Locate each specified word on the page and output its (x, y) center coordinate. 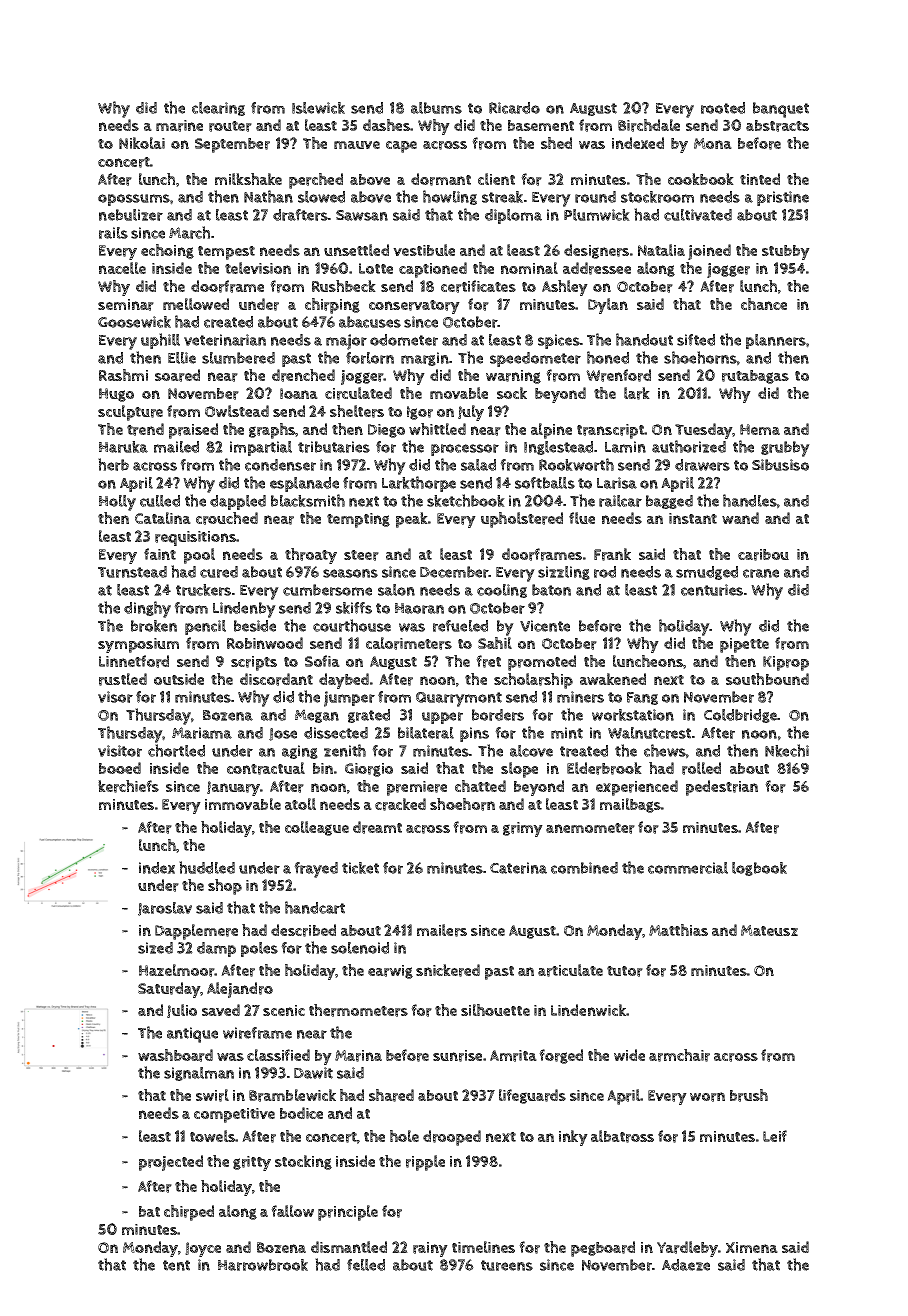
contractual (266, 768)
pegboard (603, 1249)
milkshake (248, 179)
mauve (357, 145)
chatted (480, 786)
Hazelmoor (177, 970)
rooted (723, 108)
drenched (303, 375)
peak (412, 520)
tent (176, 1265)
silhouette (495, 1010)
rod (605, 572)
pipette (744, 645)
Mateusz (769, 930)
